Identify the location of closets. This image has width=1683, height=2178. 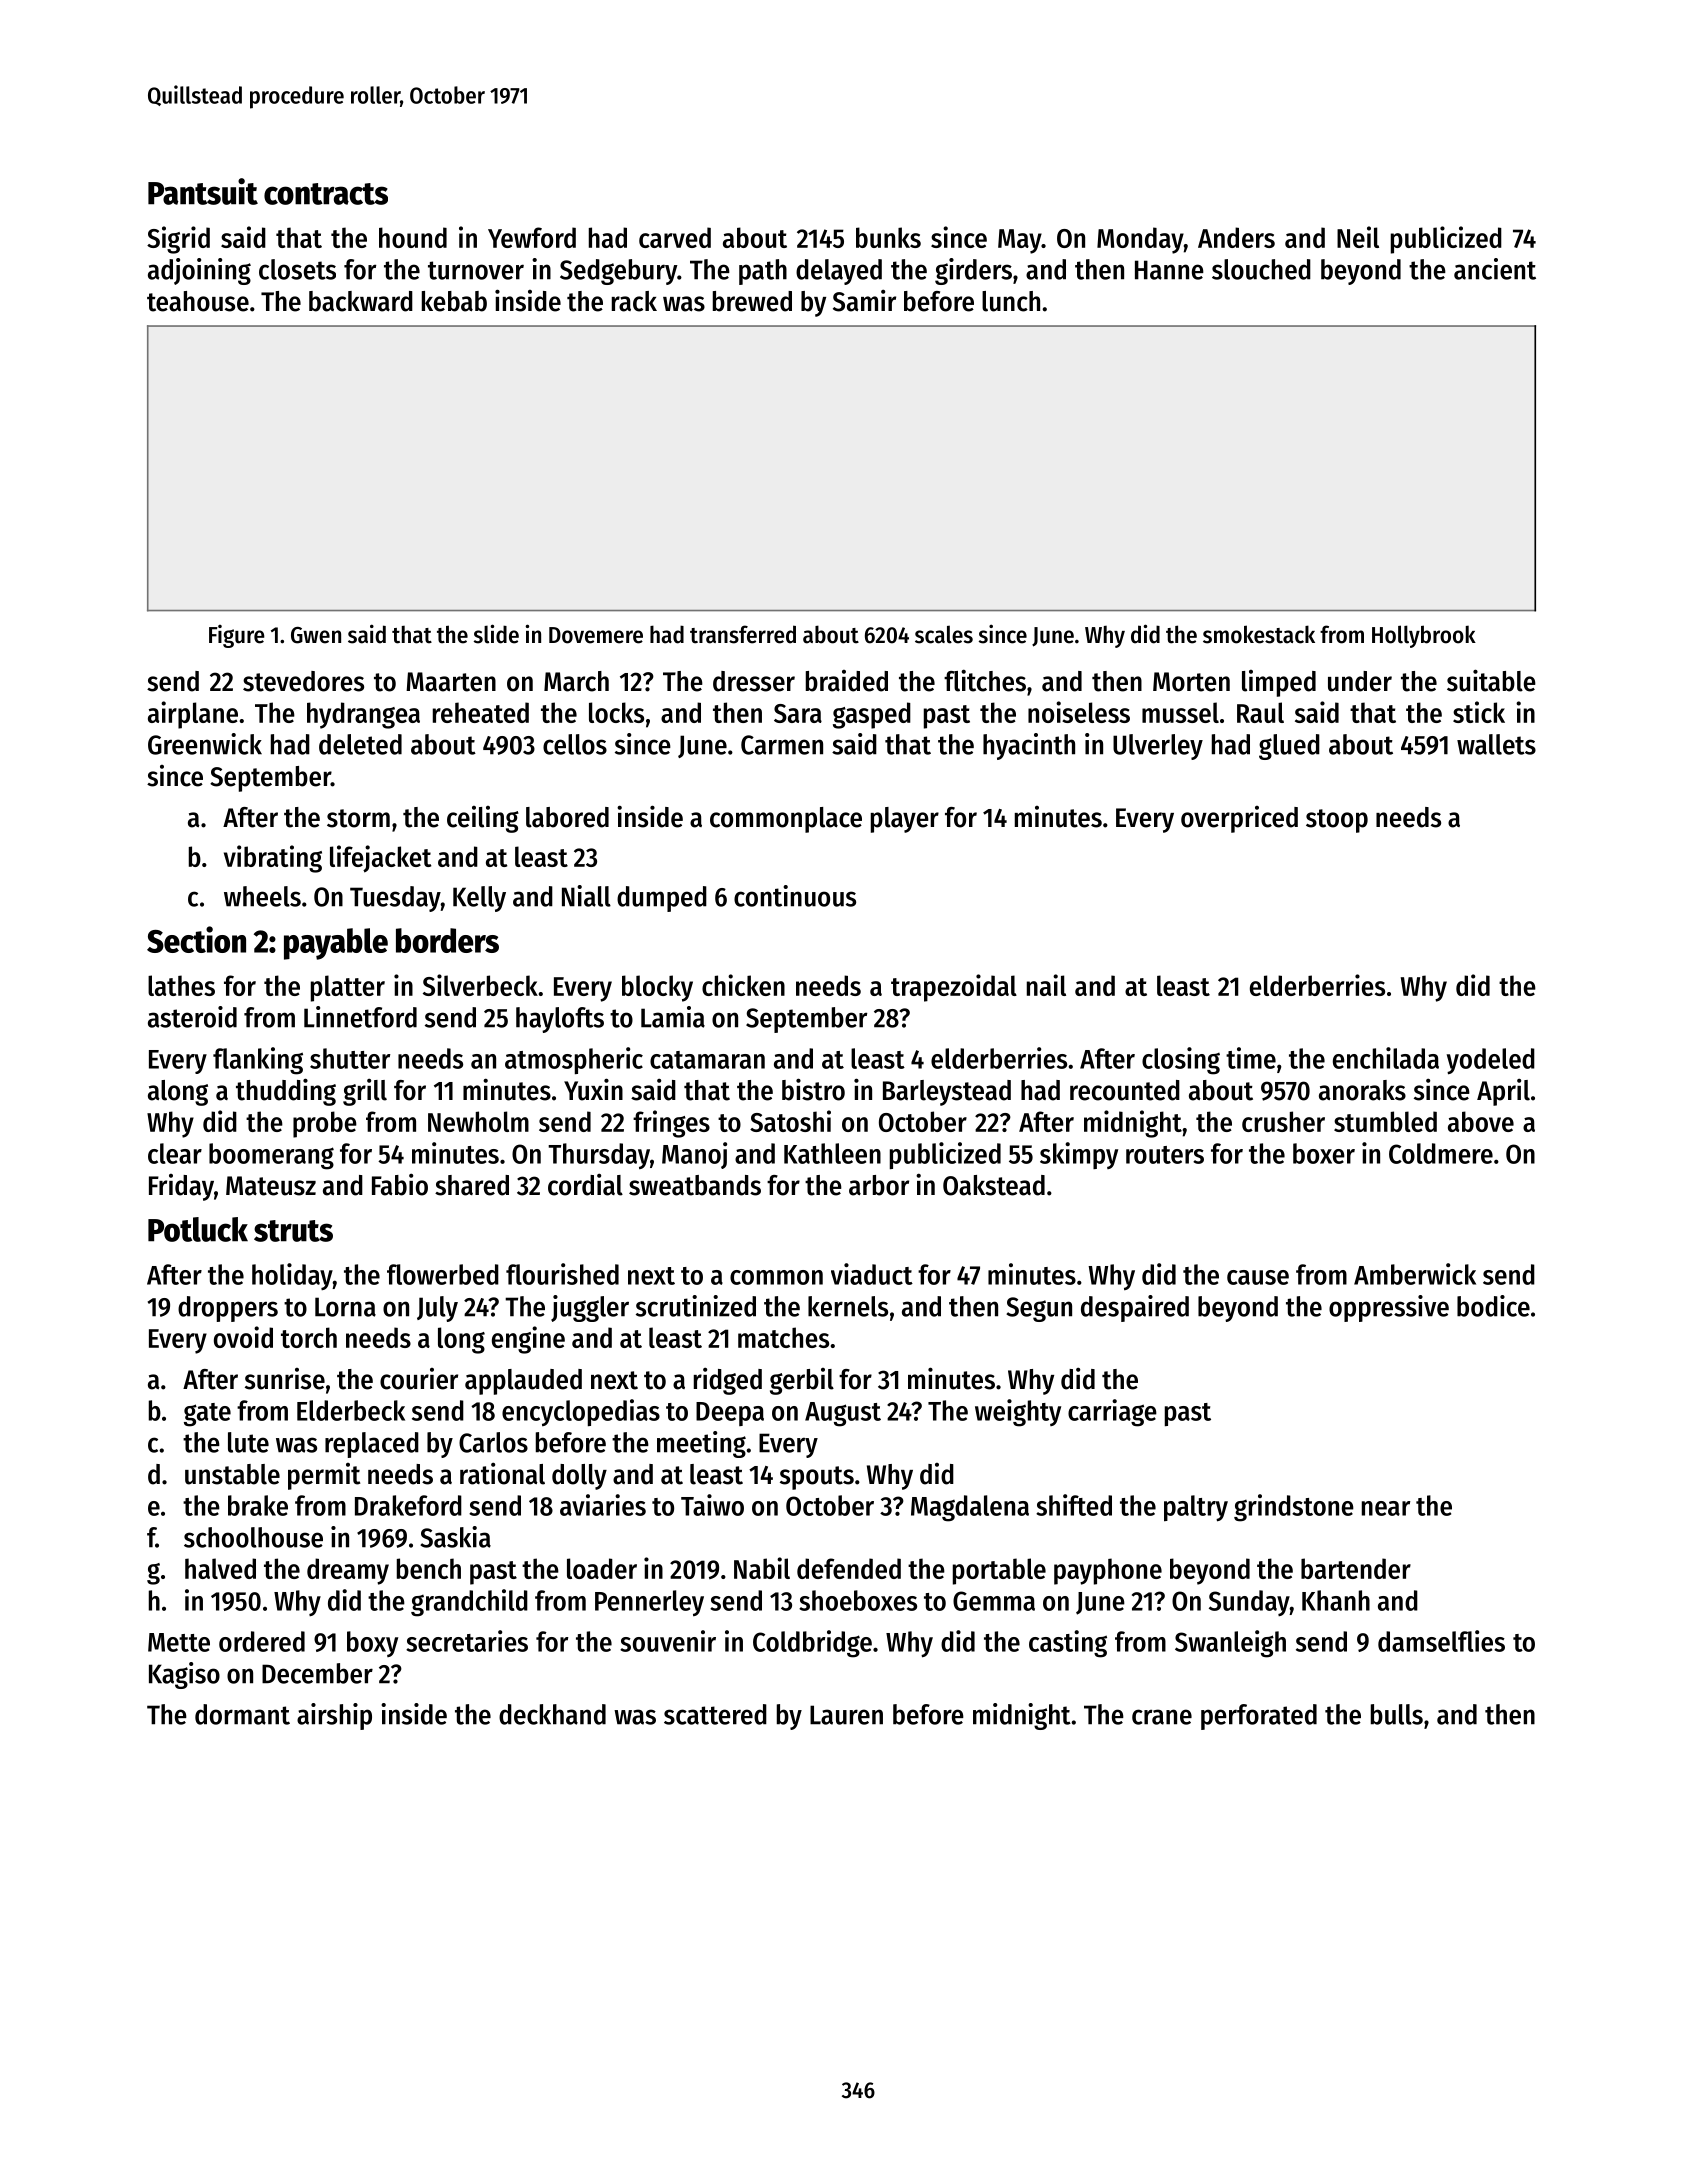
(297, 269).
